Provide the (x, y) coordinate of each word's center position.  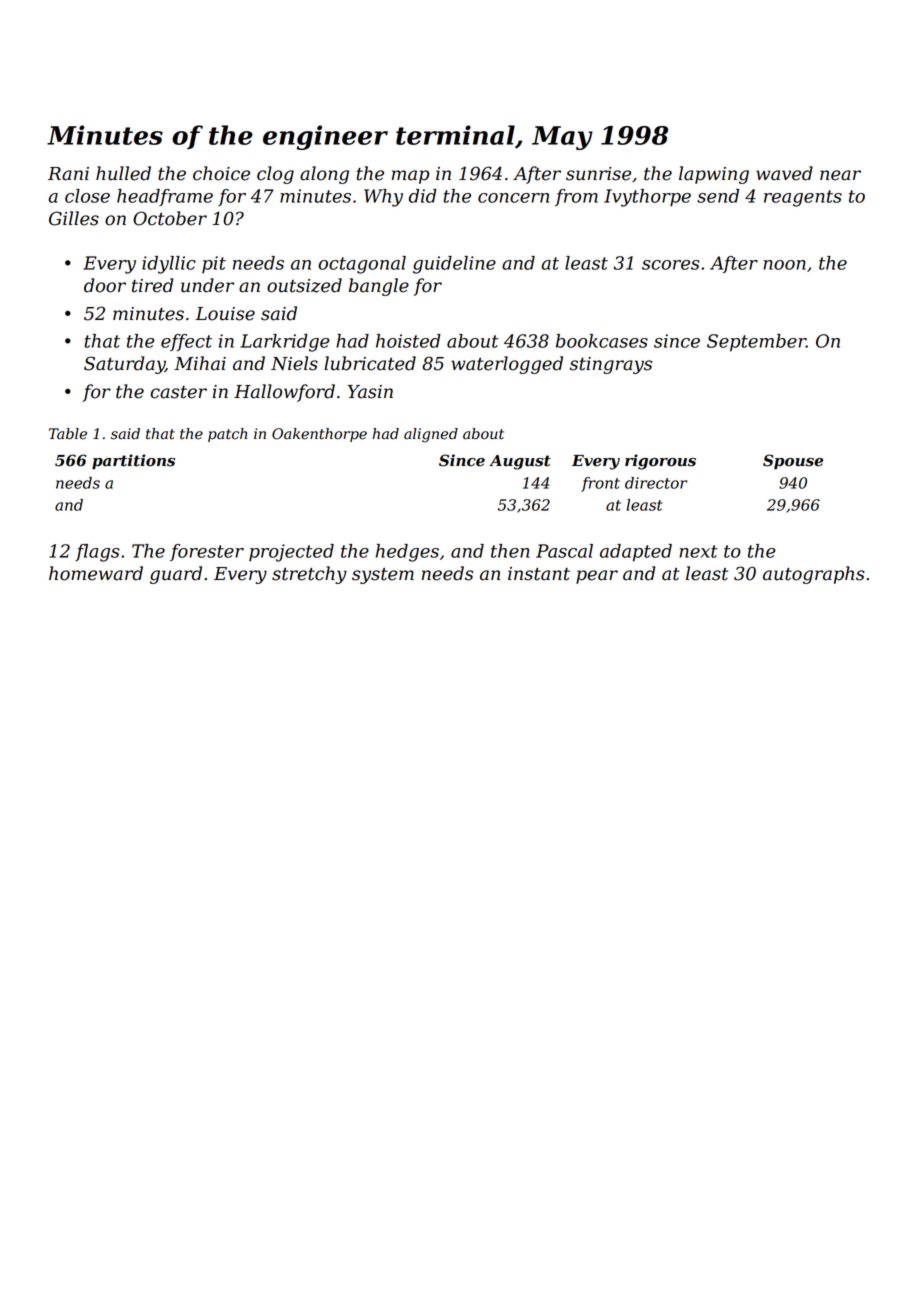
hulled (123, 173)
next (698, 551)
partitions (133, 461)
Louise (225, 314)
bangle (379, 287)
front (600, 484)
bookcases (602, 341)
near (840, 175)
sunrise (598, 174)
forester (207, 553)
